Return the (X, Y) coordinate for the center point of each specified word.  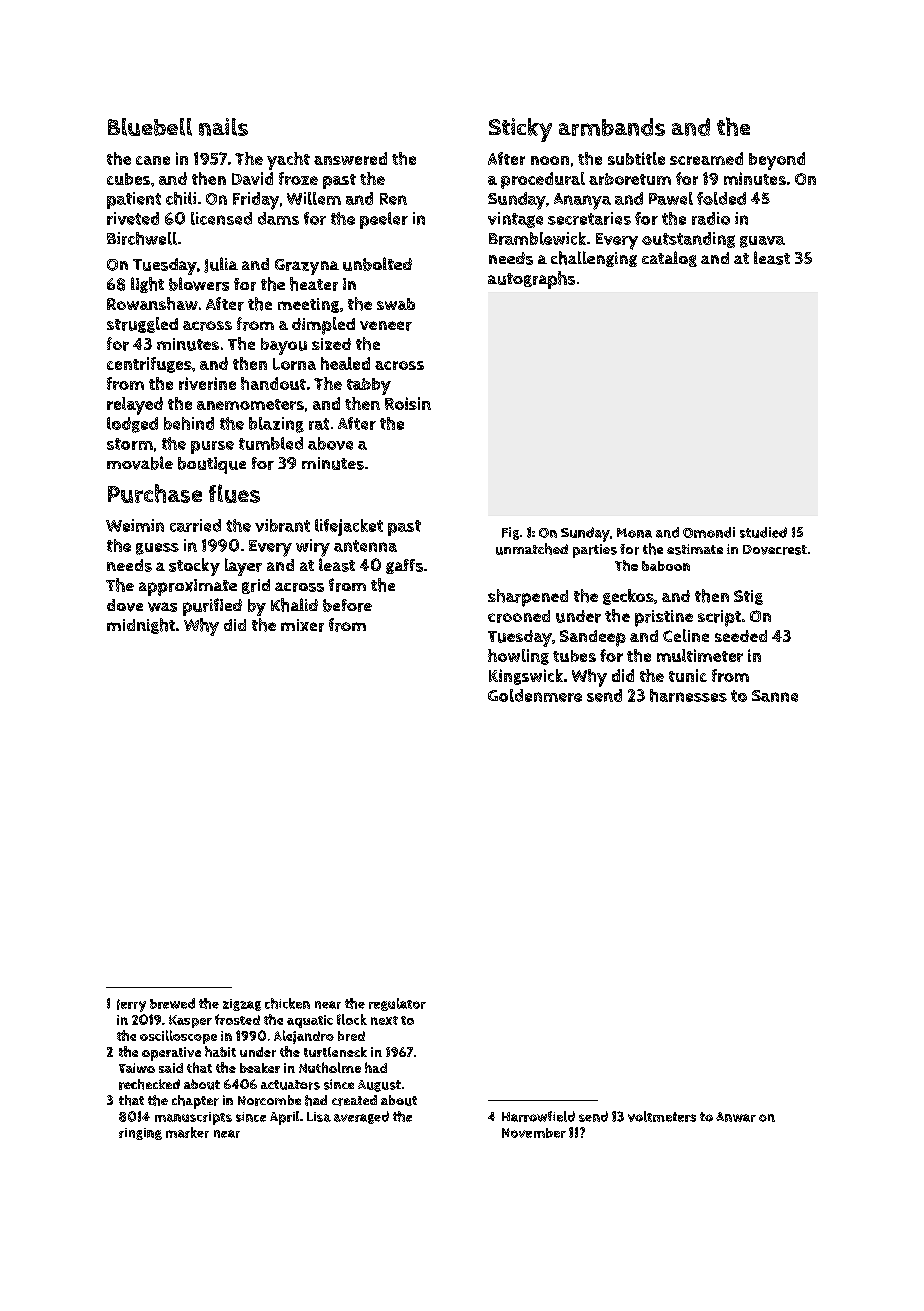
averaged (361, 1117)
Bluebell (150, 127)
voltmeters (662, 1116)
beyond (777, 161)
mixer (302, 625)
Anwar (736, 1117)
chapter (195, 1102)
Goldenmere (535, 695)
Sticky (520, 130)
